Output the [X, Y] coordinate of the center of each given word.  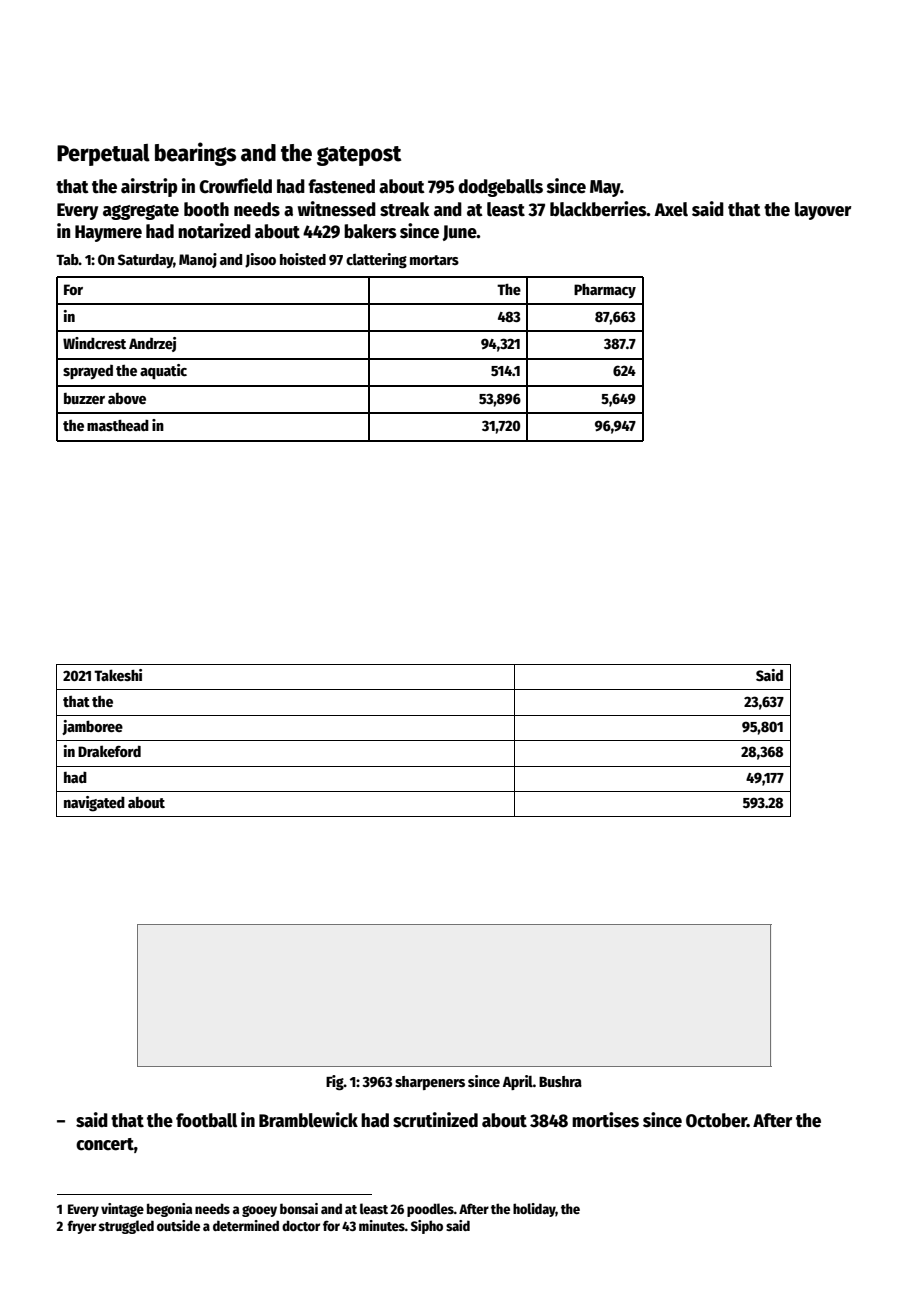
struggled [126, 1227]
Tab [67, 259]
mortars [434, 260]
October [716, 1120]
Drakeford [109, 751]
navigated [94, 804]
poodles [430, 1210]
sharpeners [430, 1083]
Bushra [560, 1081]
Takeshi [118, 675]
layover [823, 211]
